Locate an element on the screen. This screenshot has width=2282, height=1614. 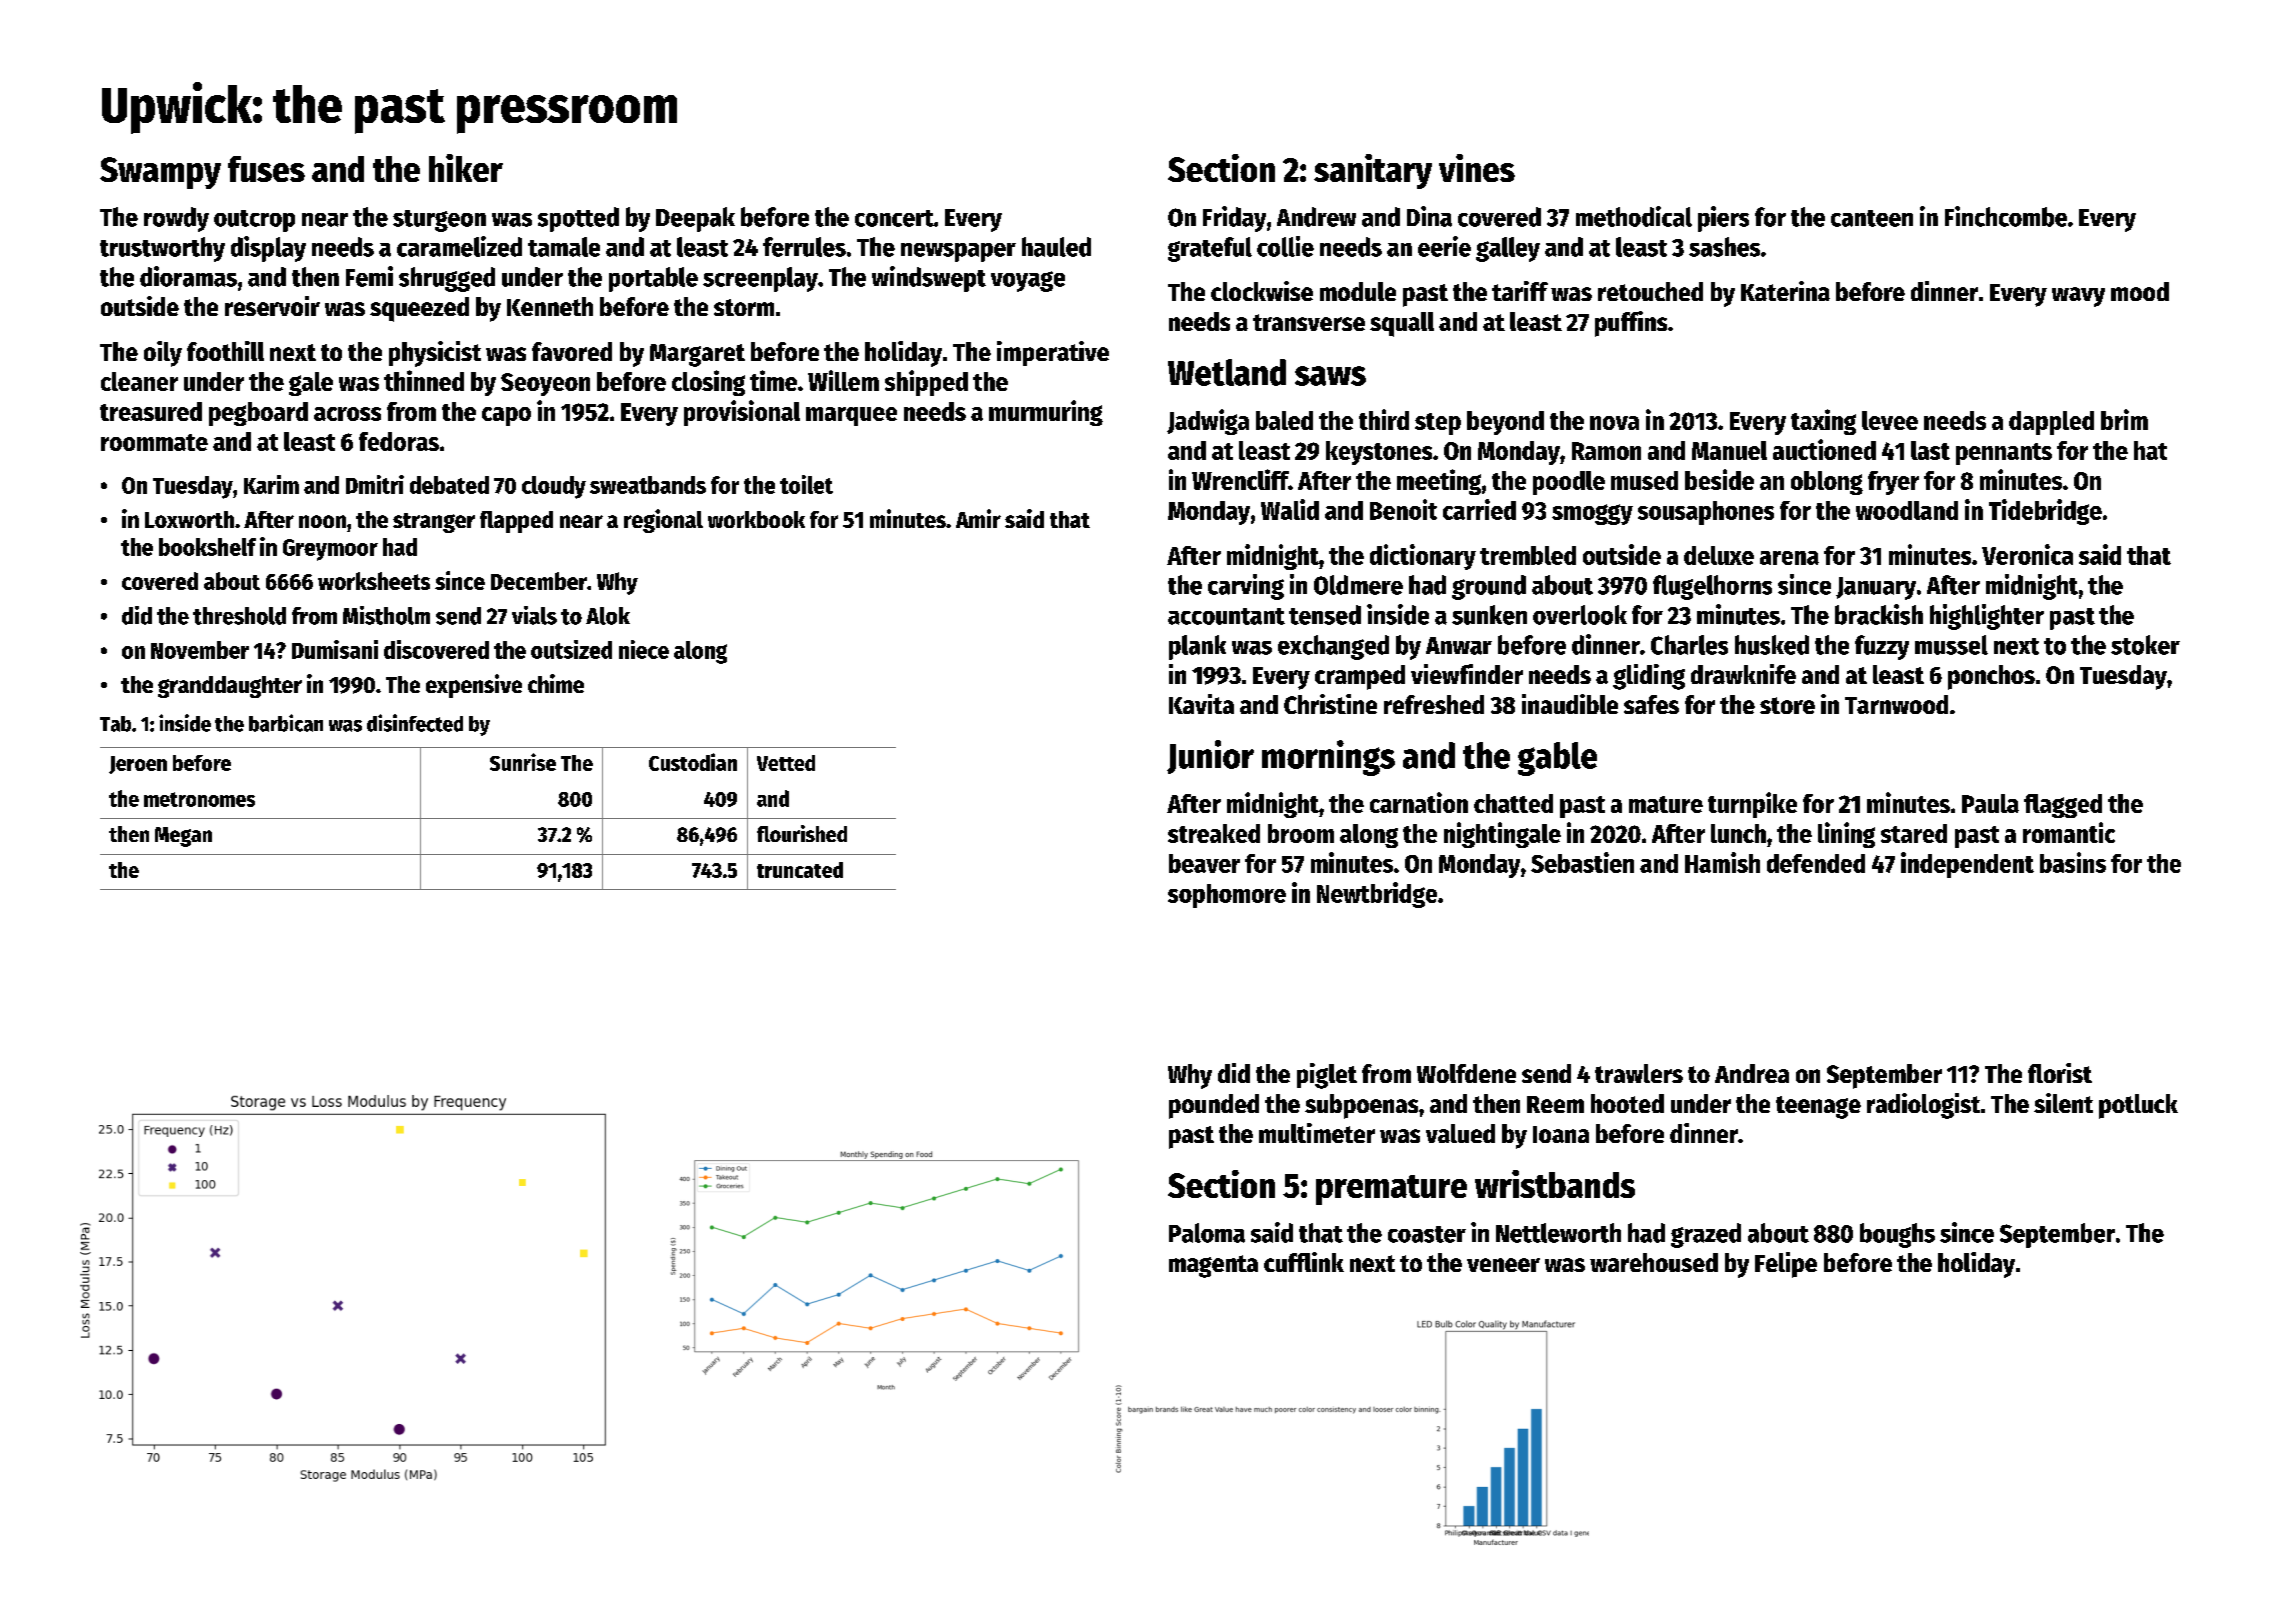
ponchos is located at coordinates (1991, 677).
